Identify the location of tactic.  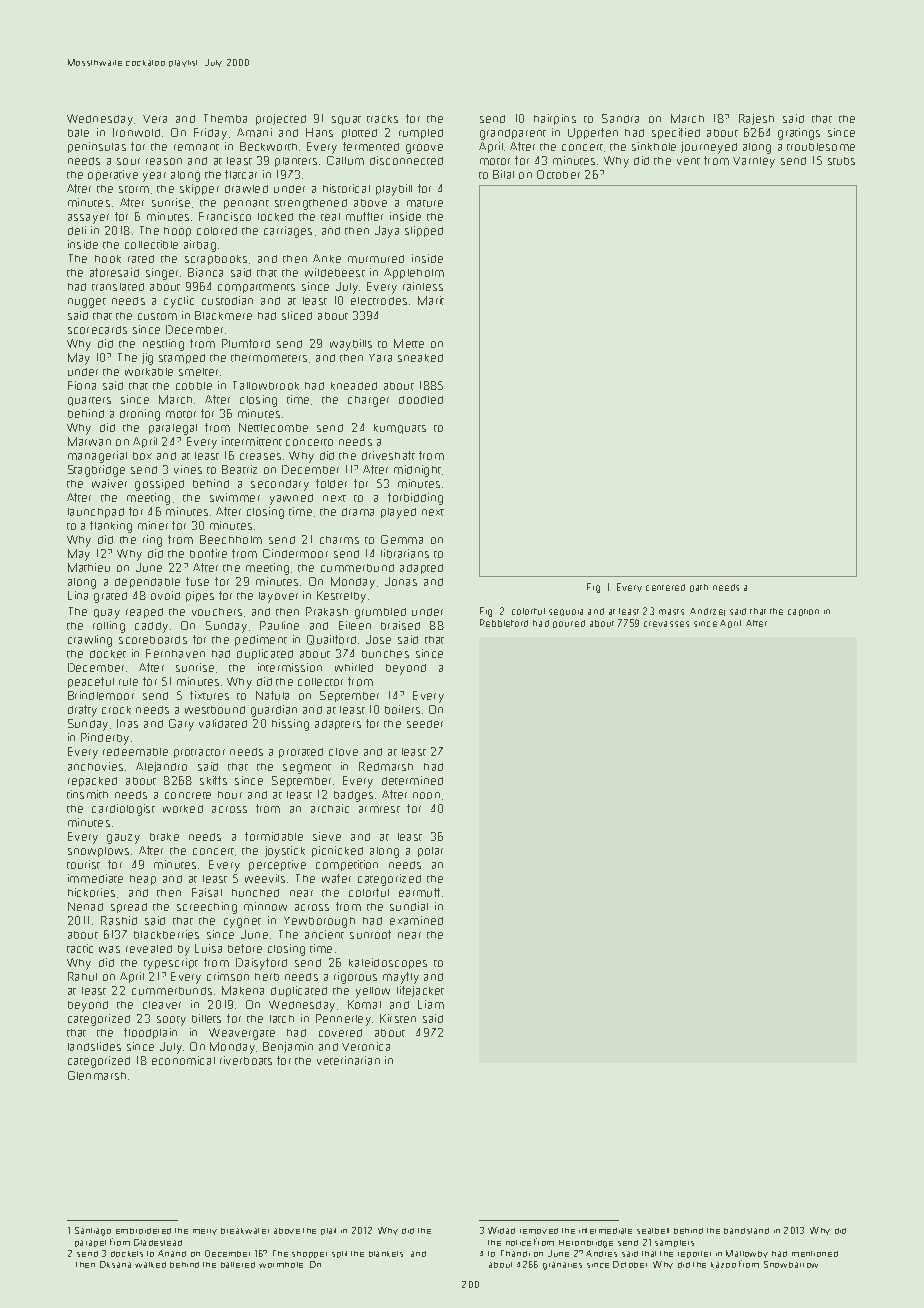
(80, 948).
